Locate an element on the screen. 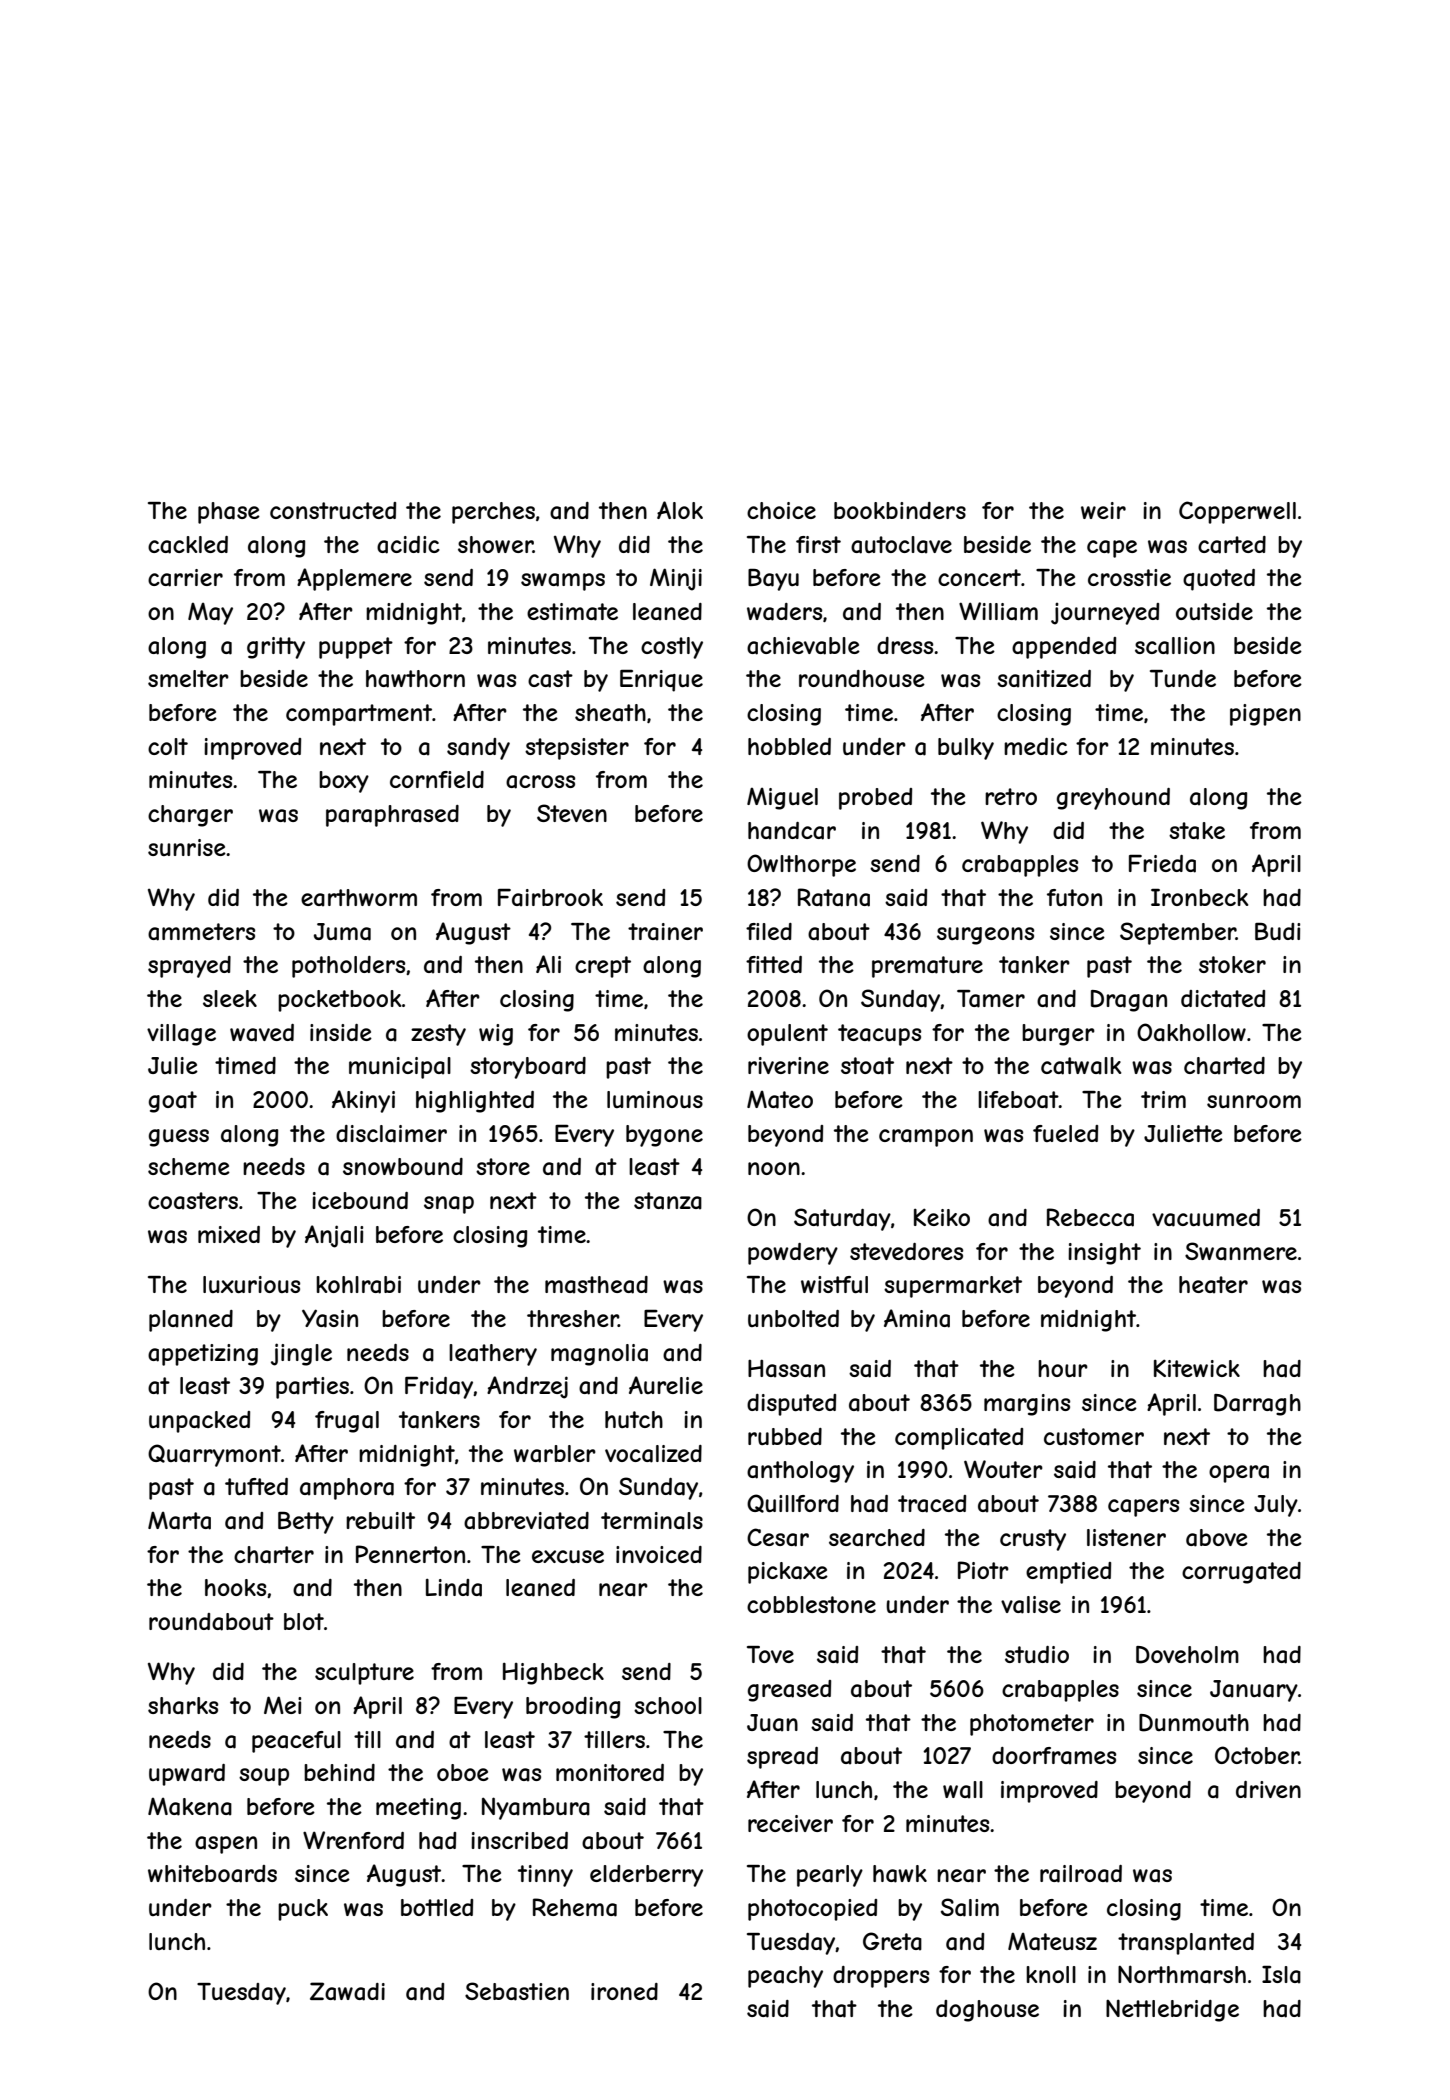 This screenshot has width=1450, height=2100. soup is located at coordinates (264, 1777).
